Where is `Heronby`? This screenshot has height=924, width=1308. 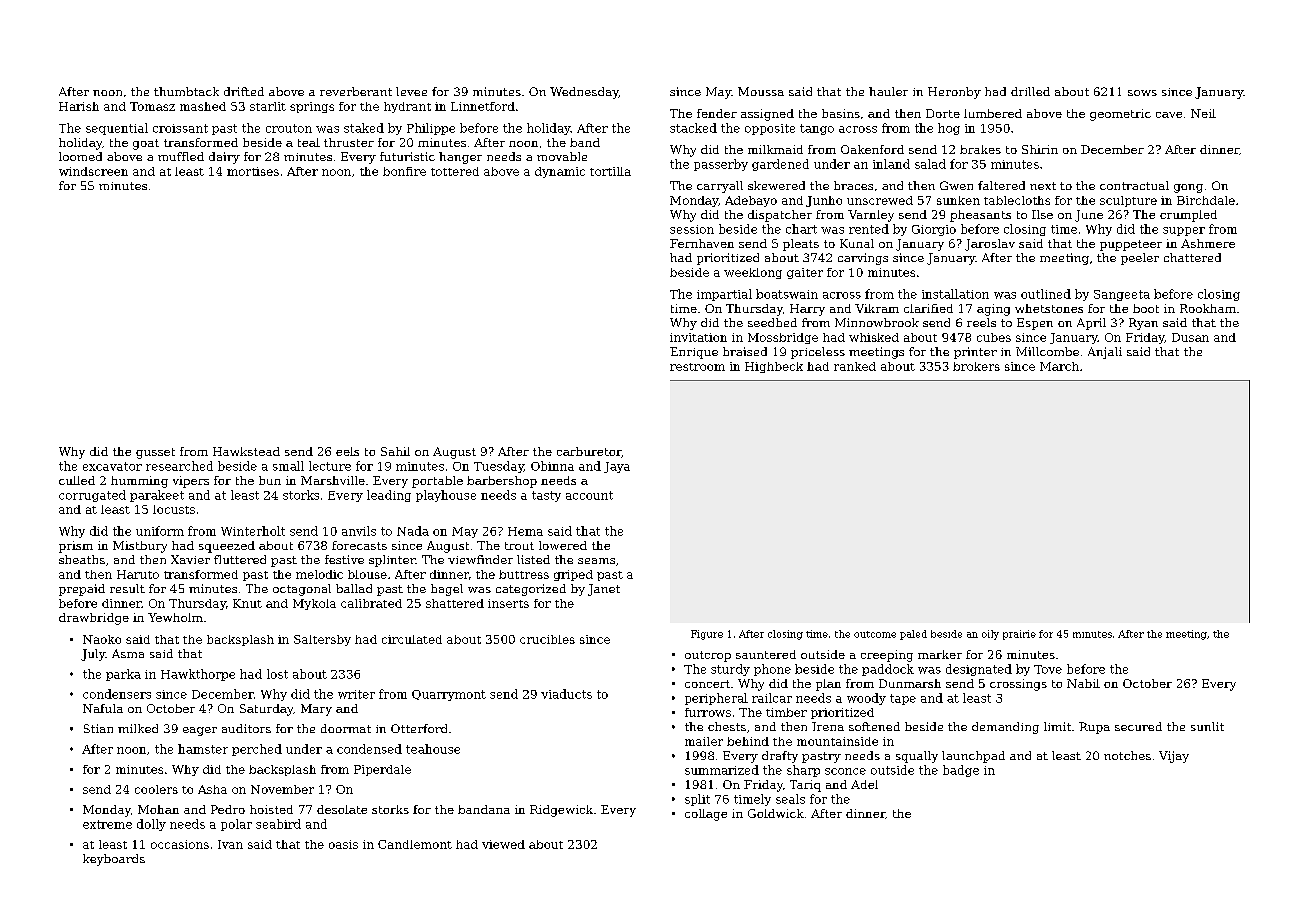
Heronby is located at coordinates (954, 93).
